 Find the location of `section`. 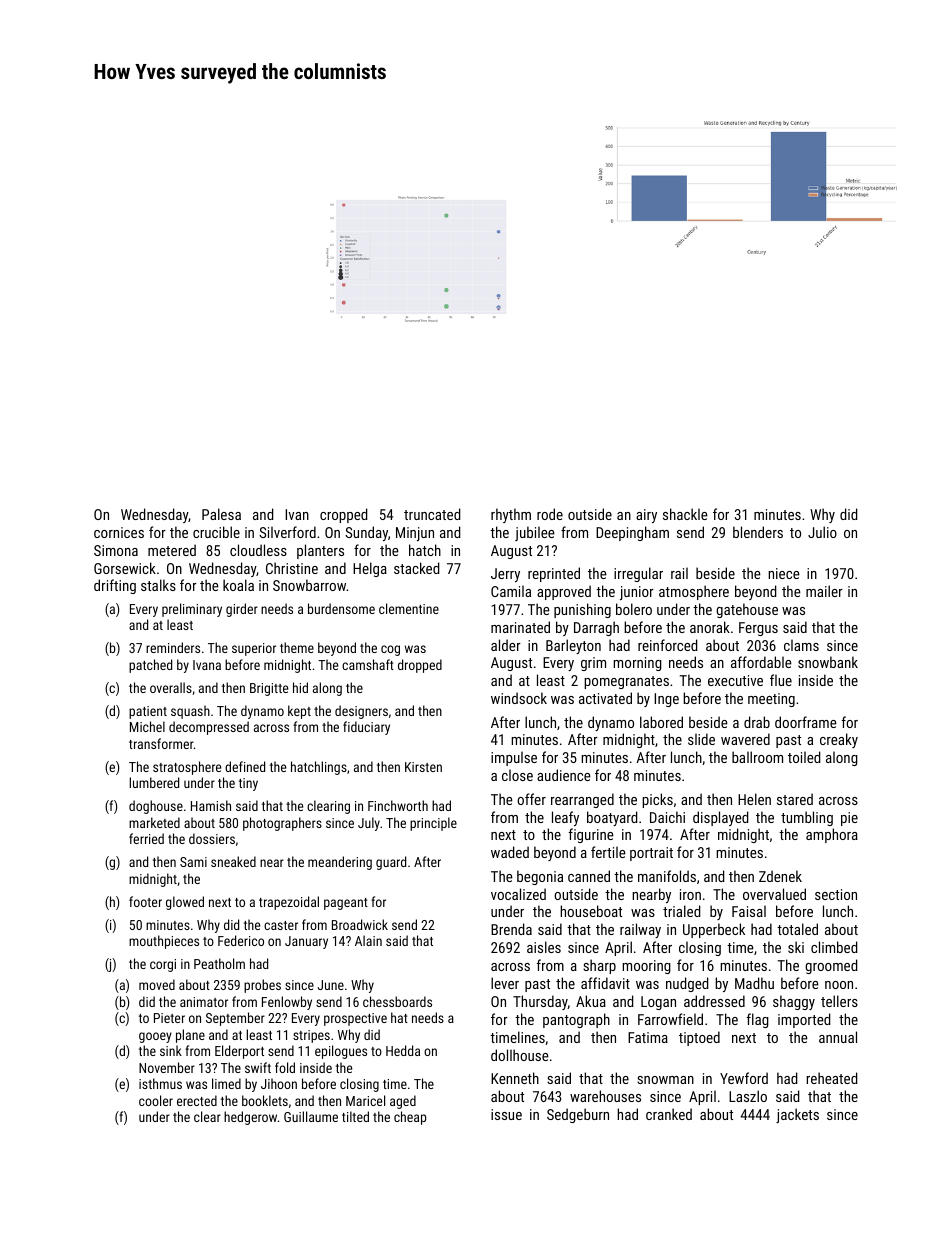

section is located at coordinates (836, 894).
